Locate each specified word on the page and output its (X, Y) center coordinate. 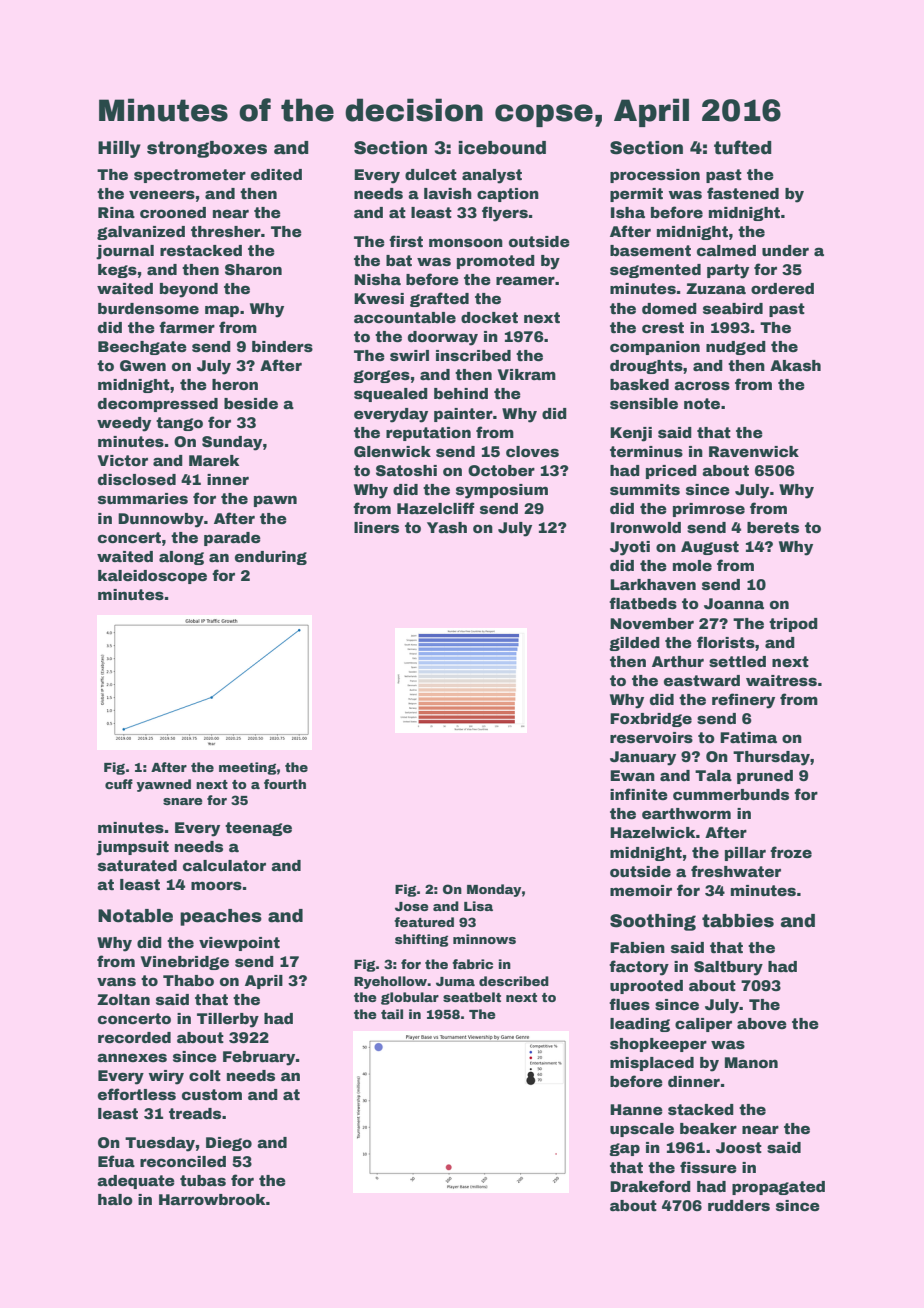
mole (692, 565)
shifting (421, 940)
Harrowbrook (212, 1199)
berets (773, 527)
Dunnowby (161, 520)
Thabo (188, 980)
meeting (247, 768)
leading (640, 1025)
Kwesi (379, 298)
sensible (644, 403)
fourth (285, 784)
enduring (271, 558)
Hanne (636, 1109)
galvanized (141, 233)
